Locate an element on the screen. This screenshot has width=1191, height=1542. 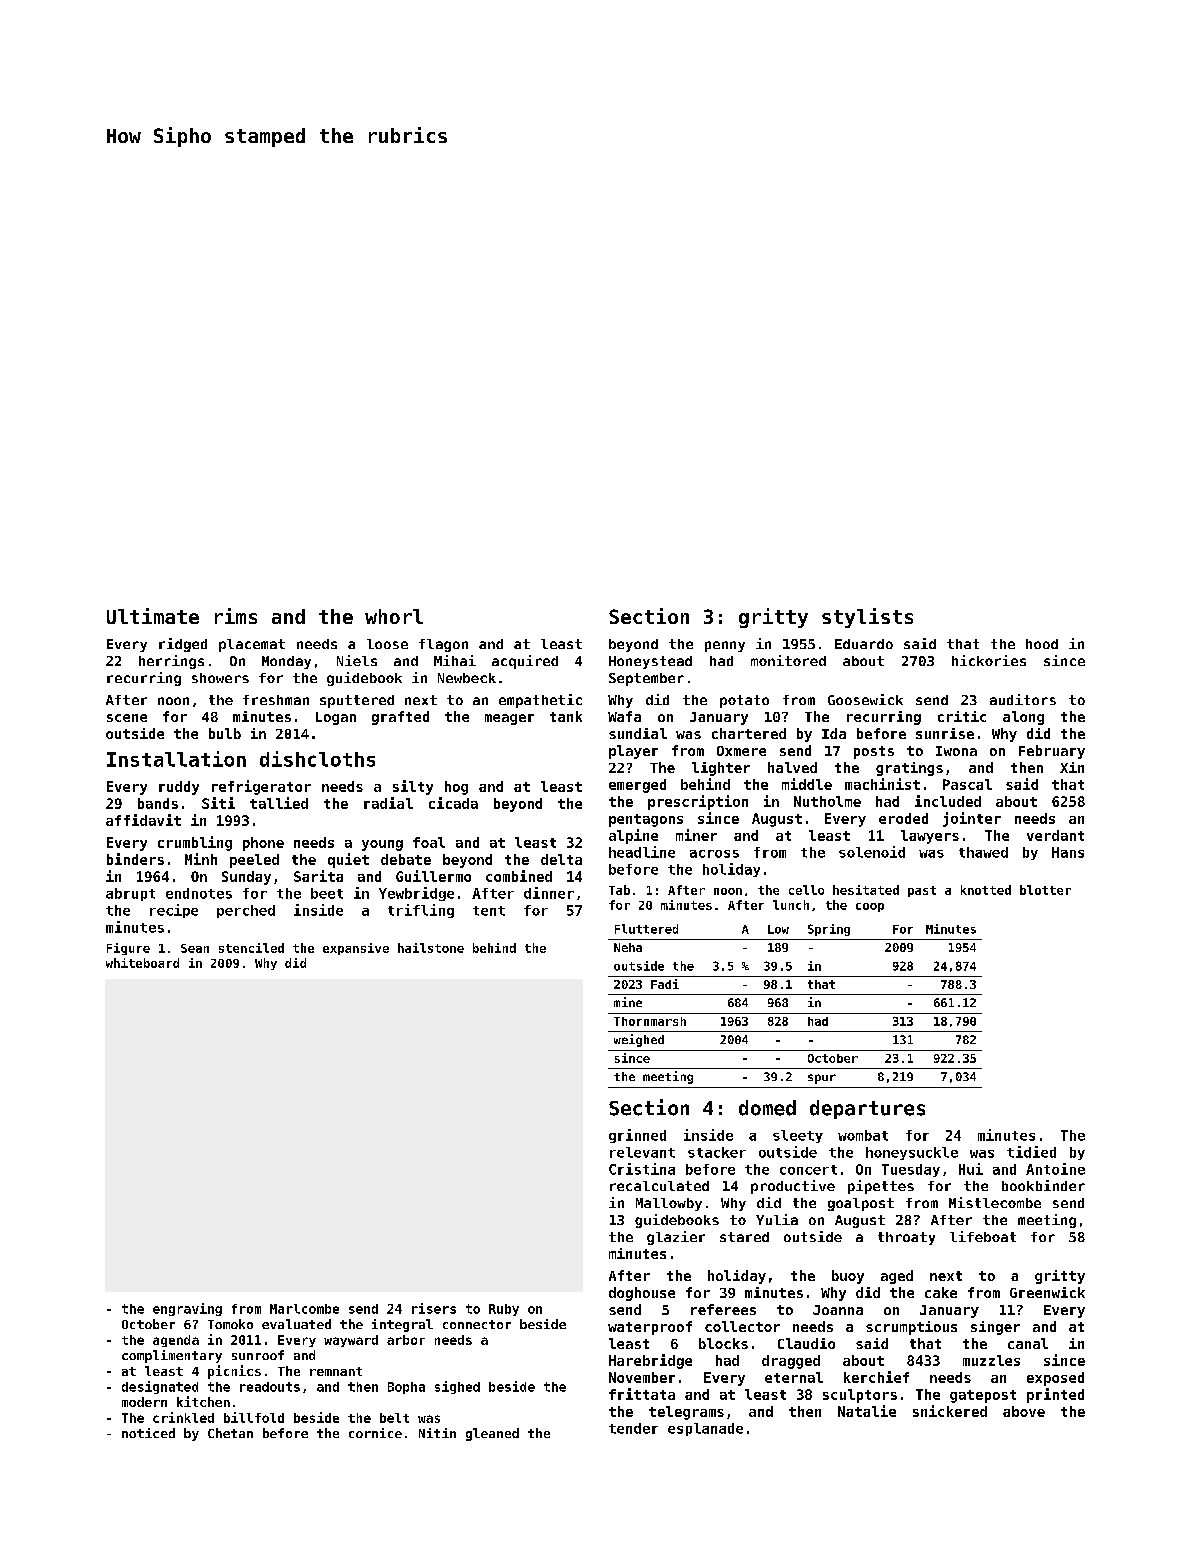
aged is located at coordinates (897, 1277).
